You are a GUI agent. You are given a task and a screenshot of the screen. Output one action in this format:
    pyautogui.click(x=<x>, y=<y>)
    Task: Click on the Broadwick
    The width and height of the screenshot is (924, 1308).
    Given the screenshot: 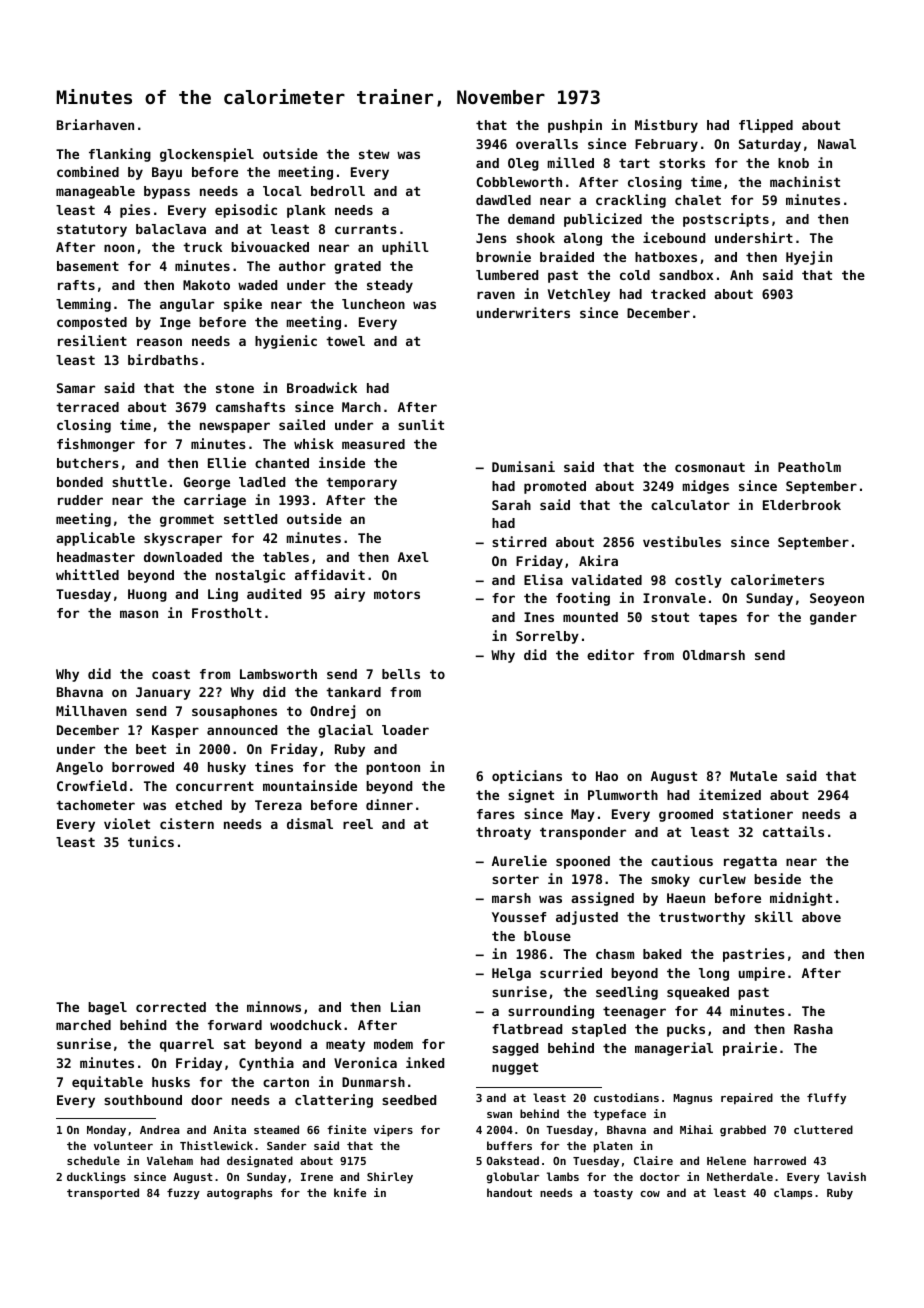 What is the action you would take?
    pyautogui.click(x=322, y=387)
